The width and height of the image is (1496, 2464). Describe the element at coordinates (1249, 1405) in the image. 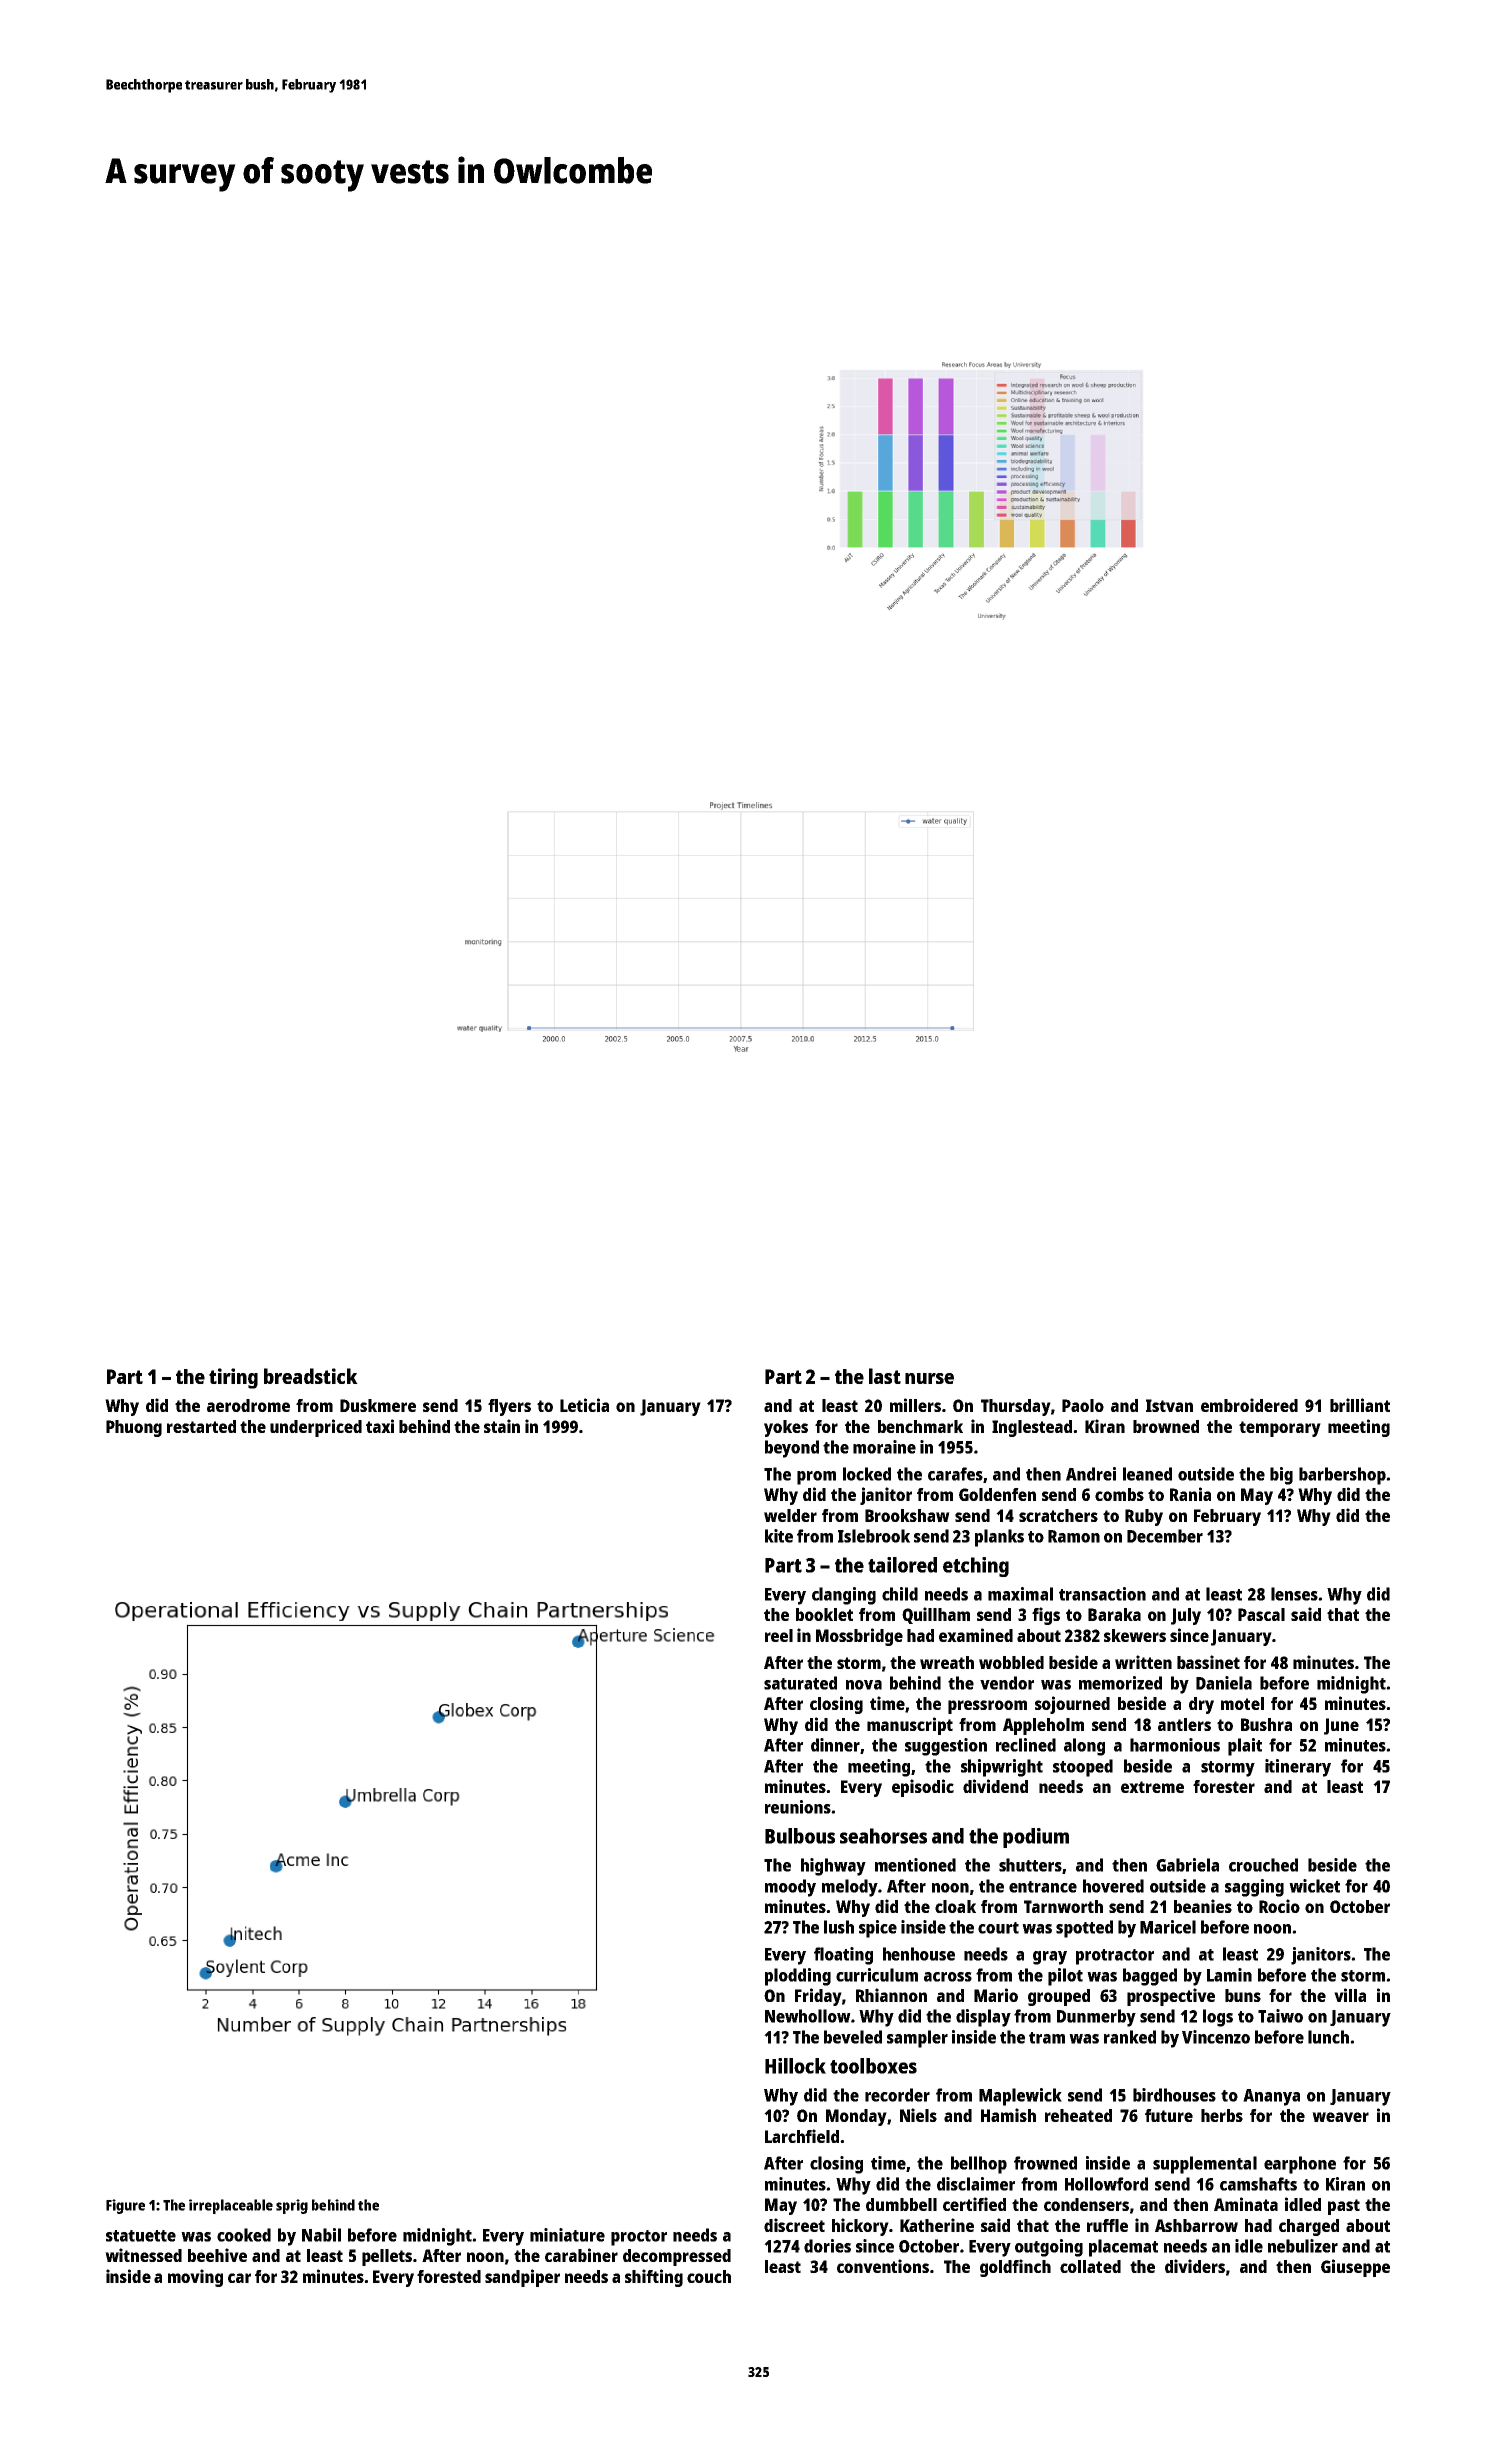

I see `embroidered` at that location.
